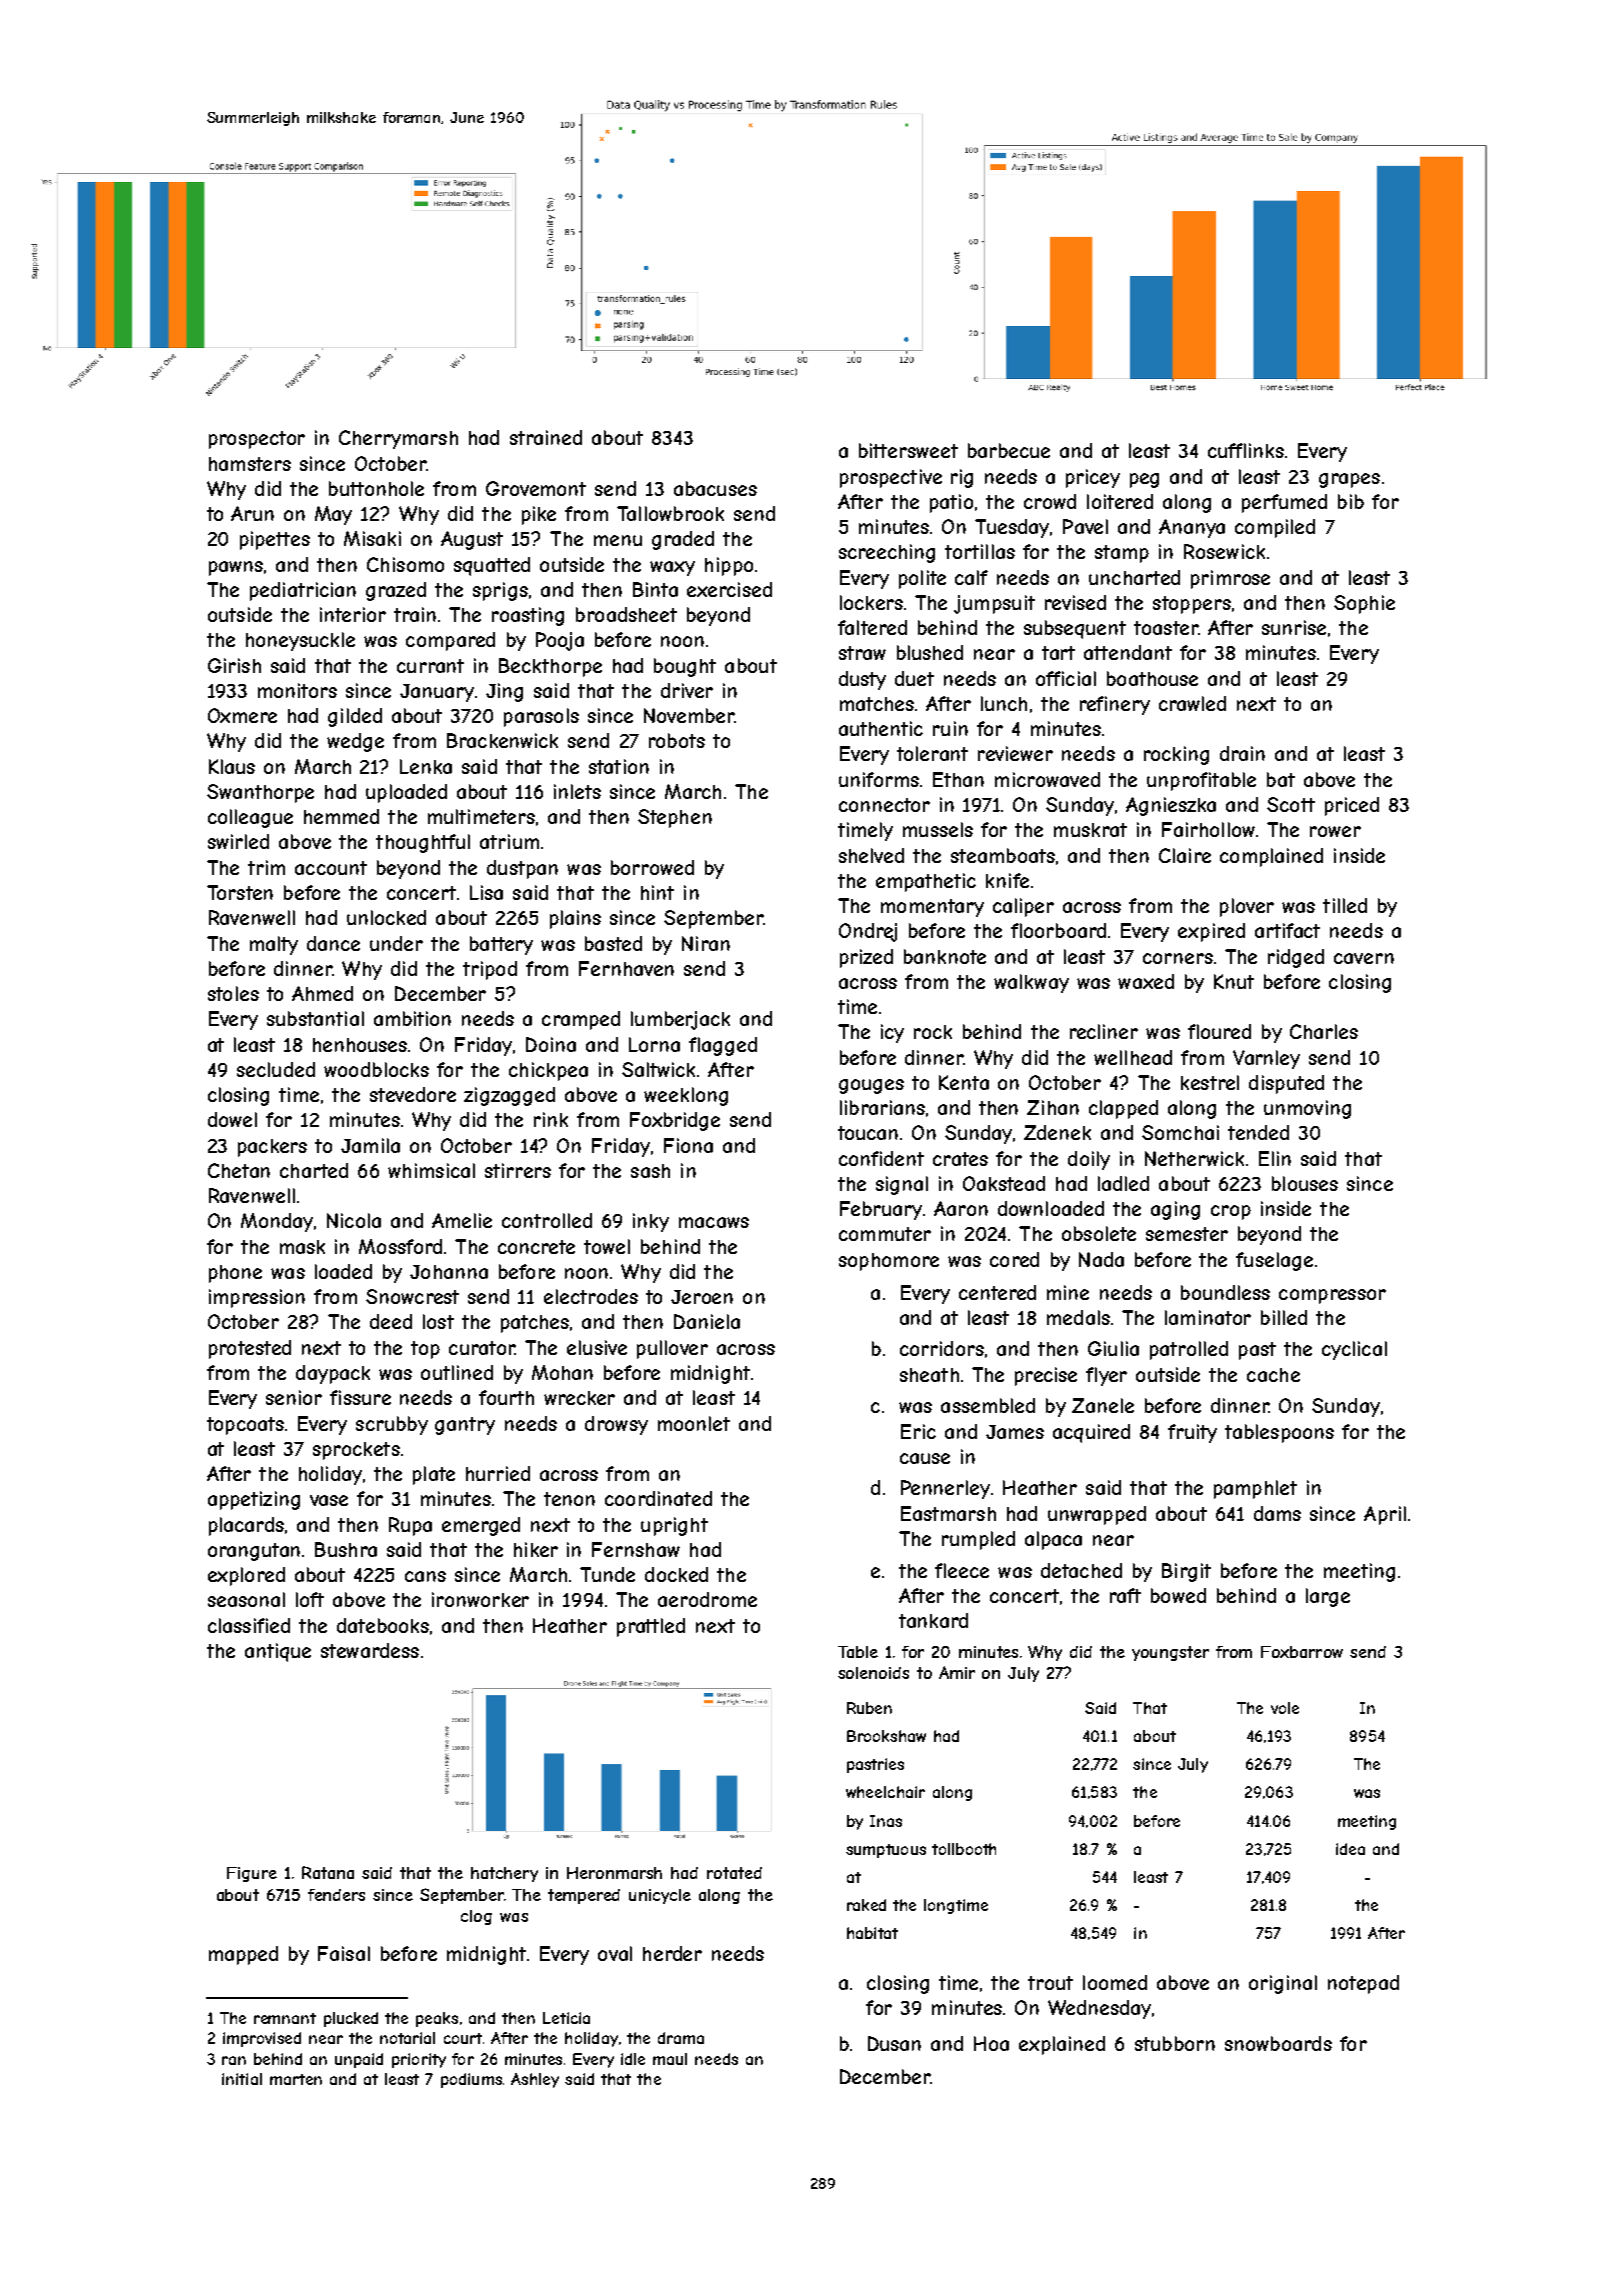  Describe the element at coordinates (1246, 450) in the screenshot. I see `cufflinks` at that location.
